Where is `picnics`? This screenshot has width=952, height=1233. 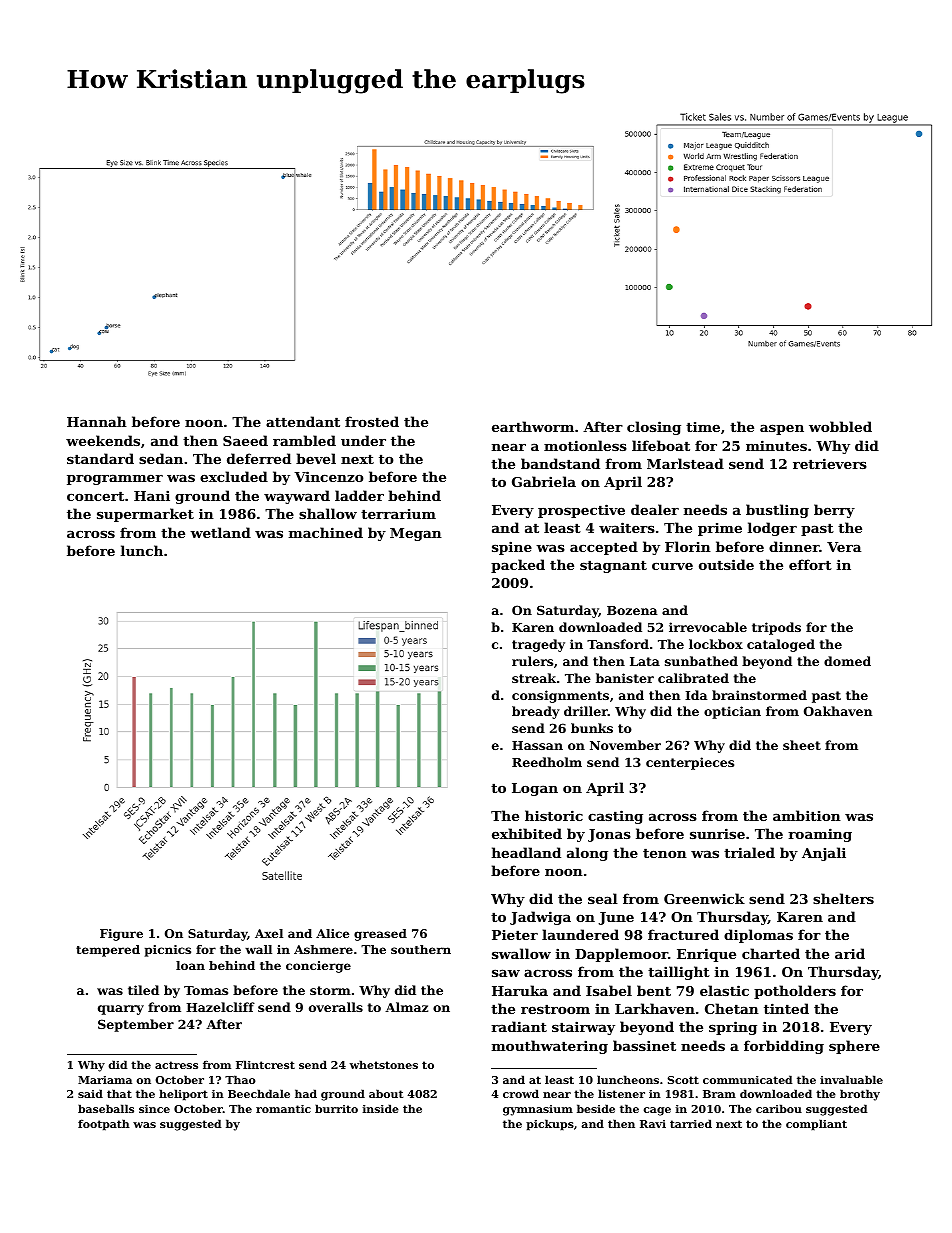 picnics is located at coordinates (168, 951).
